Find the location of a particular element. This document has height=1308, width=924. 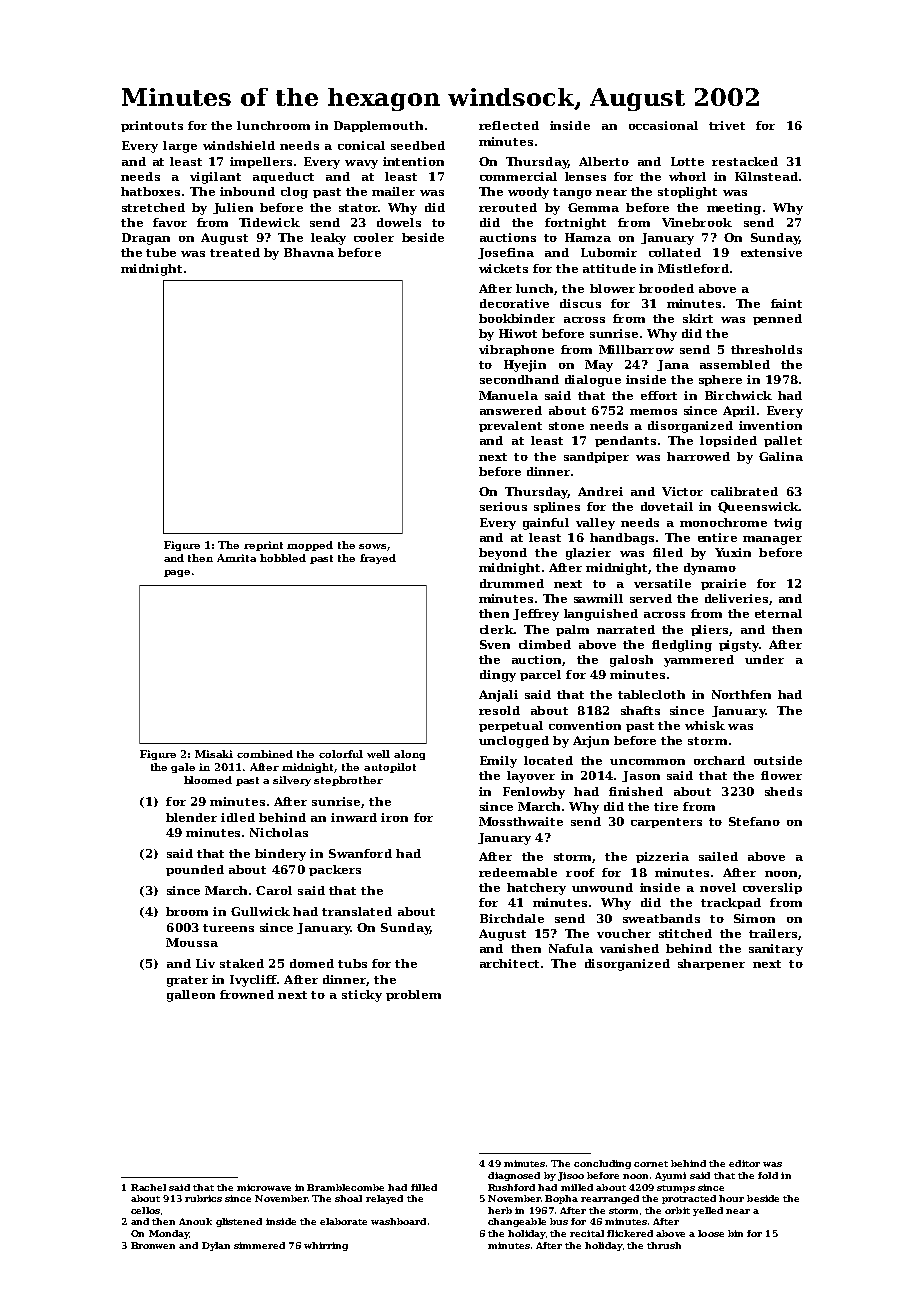

Carol is located at coordinates (274, 890).
